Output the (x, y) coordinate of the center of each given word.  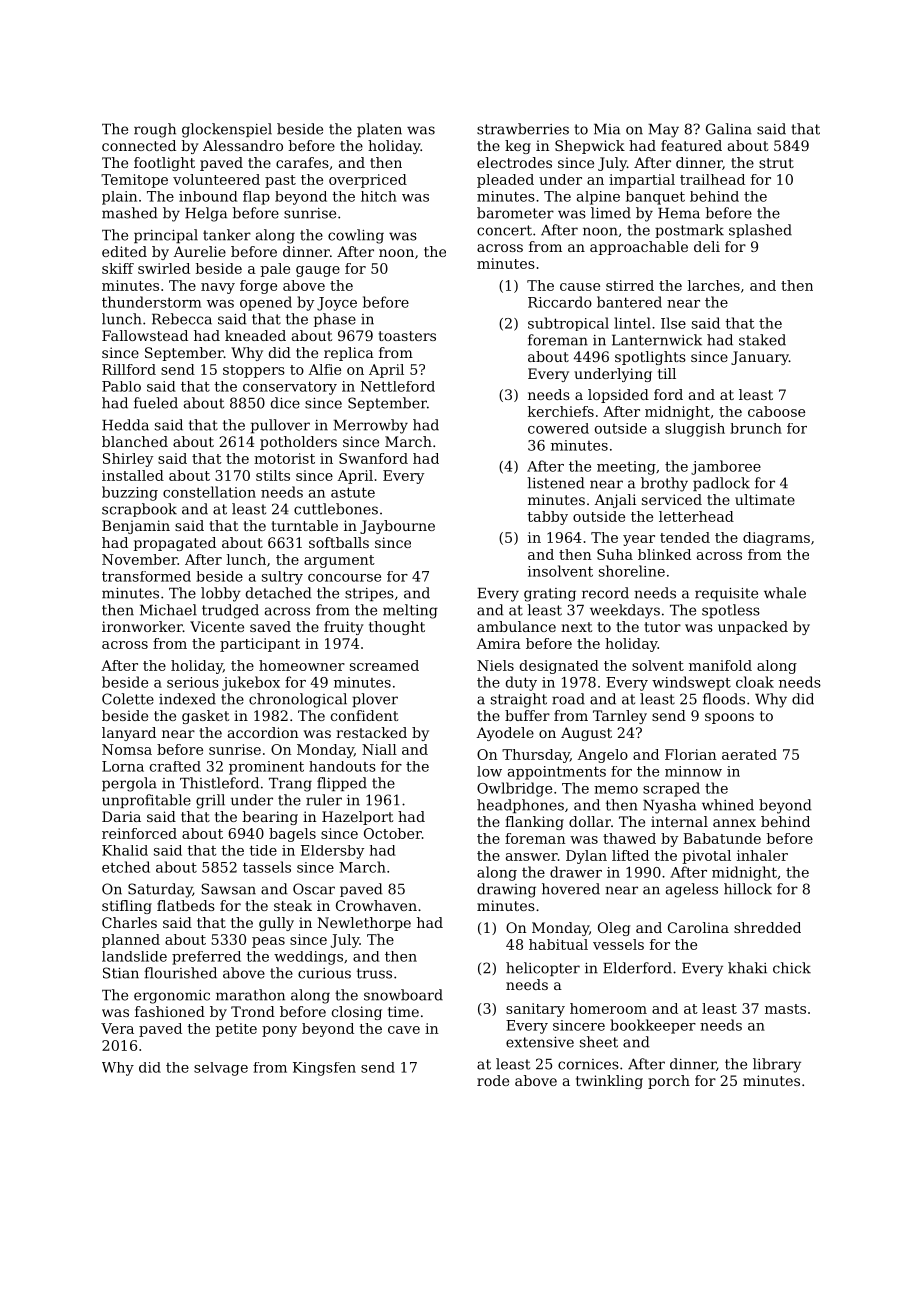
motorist (284, 458)
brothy (664, 484)
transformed (146, 576)
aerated (749, 754)
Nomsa (127, 749)
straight (519, 700)
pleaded (505, 181)
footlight (164, 164)
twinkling (609, 1082)
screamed (384, 665)
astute (353, 492)
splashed (760, 231)
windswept (691, 683)
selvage (221, 1069)
